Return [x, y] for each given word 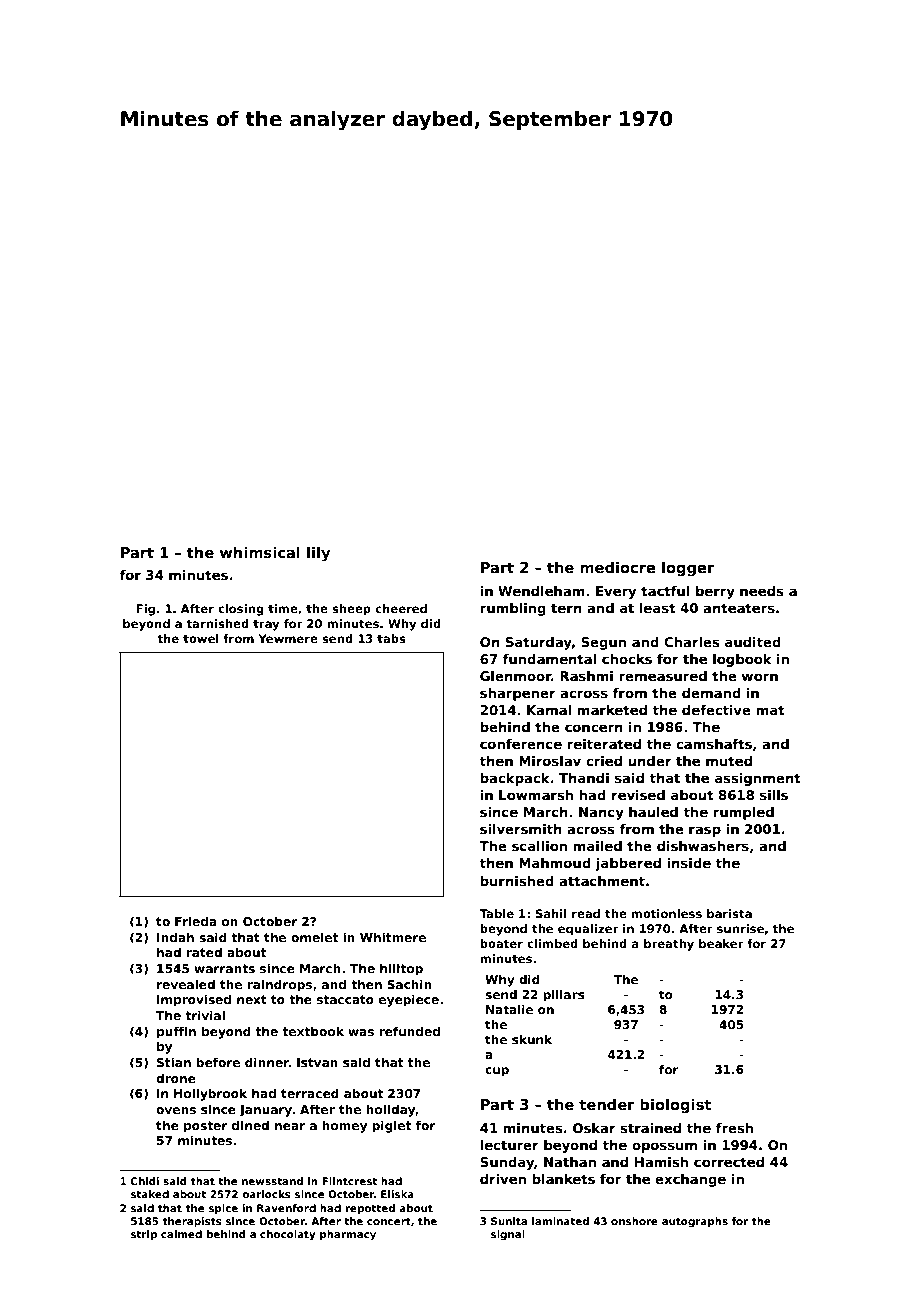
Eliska [397, 1194]
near [290, 1126]
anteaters [739, 608]
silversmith [521, 829]
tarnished [217, 623]
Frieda [196, 921]
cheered [401, 608]
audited [753, 642]
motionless [666, 913]
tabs [391, 638]
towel [201, 638]
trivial [205, 1015]
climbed [552, 943]
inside [689, 863]
